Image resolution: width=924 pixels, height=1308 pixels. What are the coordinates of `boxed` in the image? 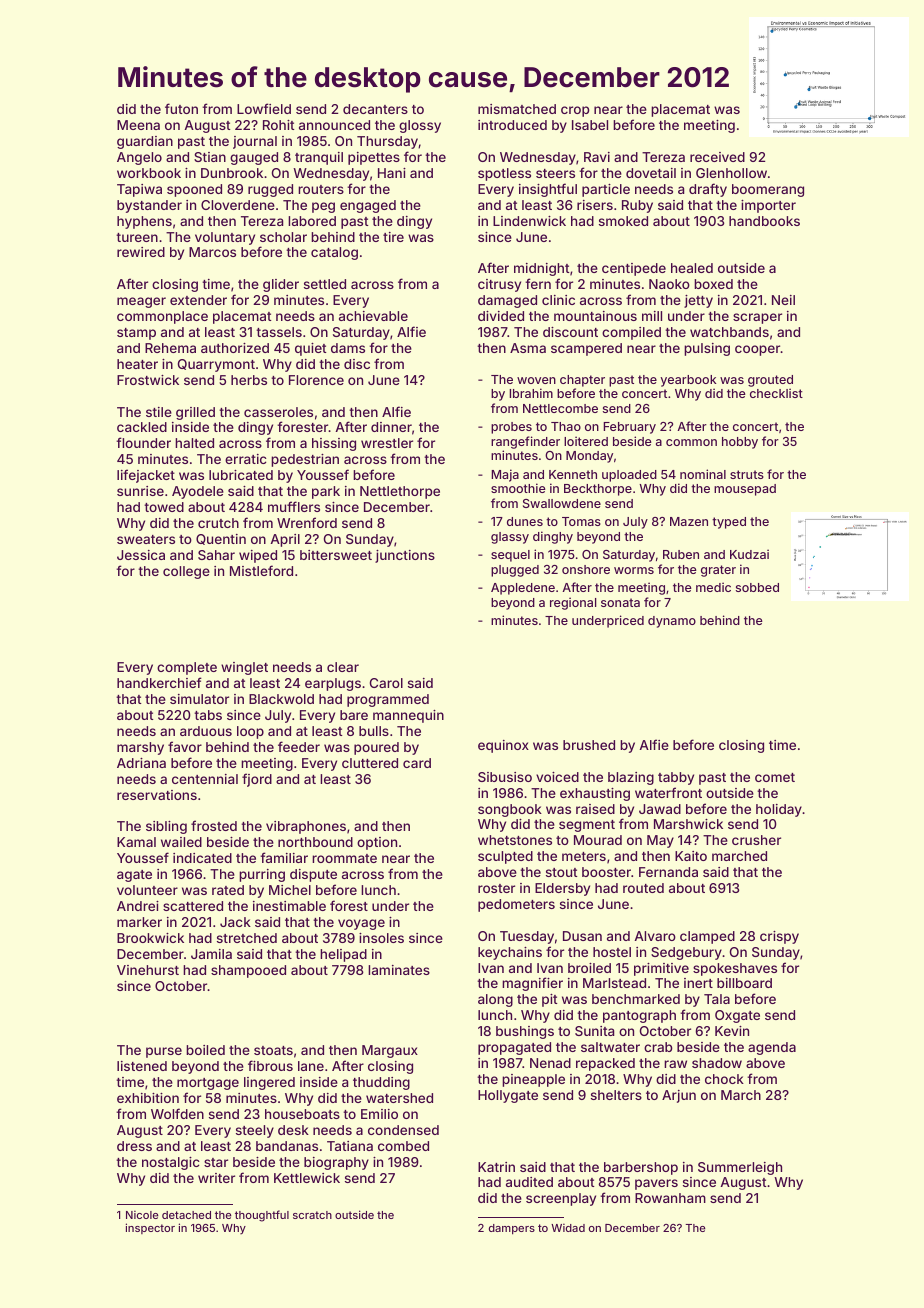 It's located at (713, 284).
